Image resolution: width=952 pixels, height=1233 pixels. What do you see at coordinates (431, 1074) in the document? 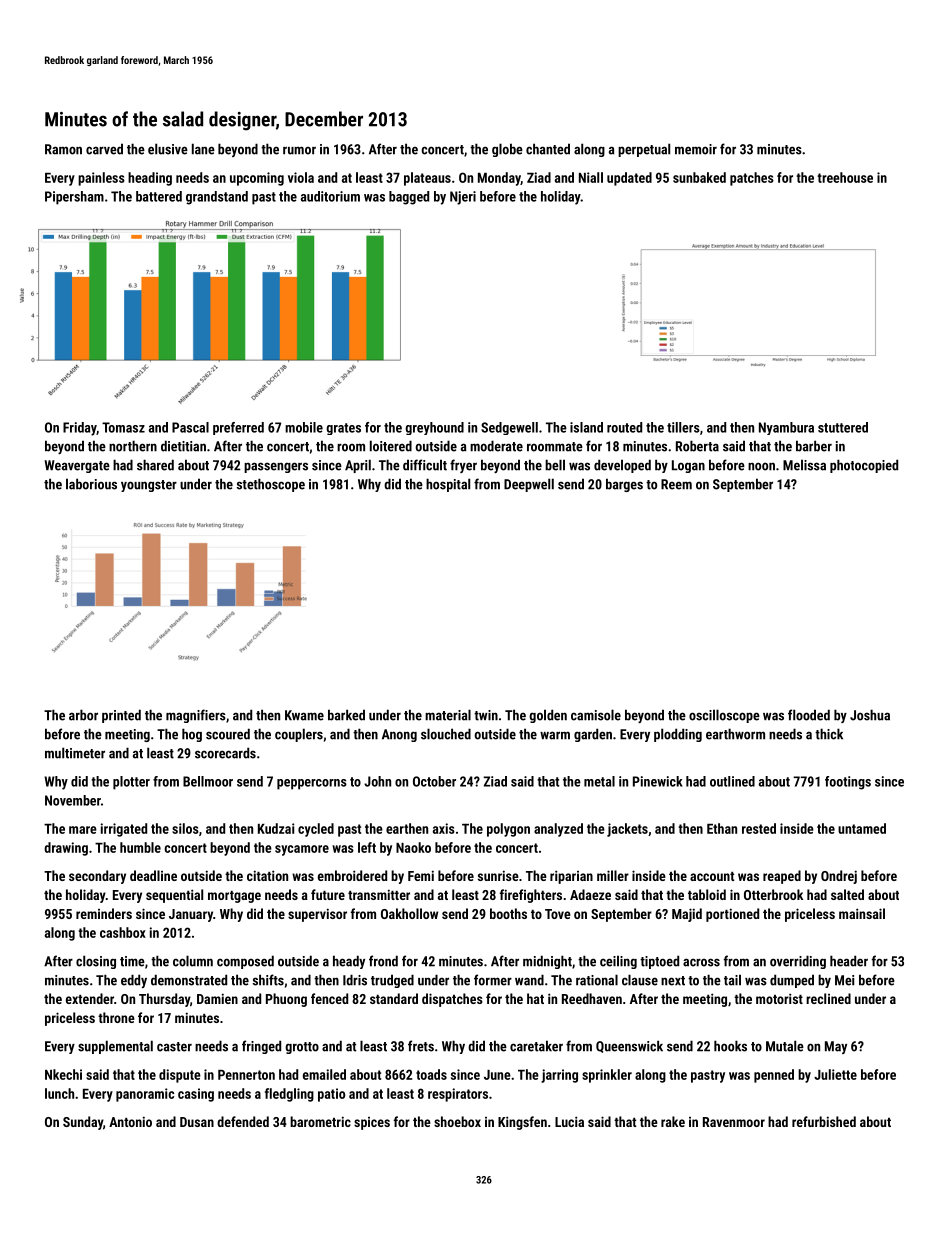
I see `toads` at bounding box center [431, 1074].
